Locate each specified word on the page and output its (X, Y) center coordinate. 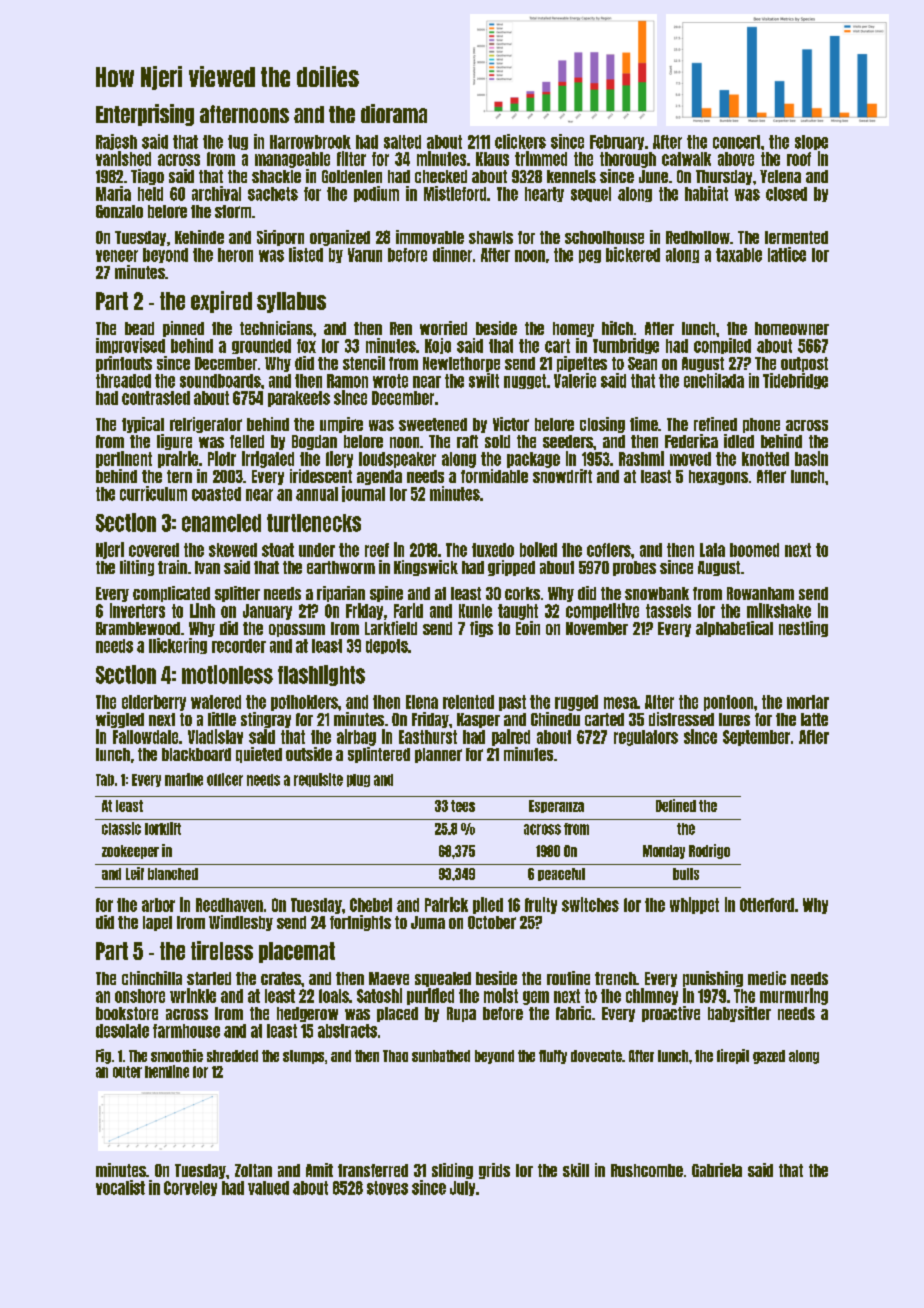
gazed (769, 1057)
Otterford (767, 905)
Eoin (528, 628)
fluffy (553, 1057)
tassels (668, 611)
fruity (541, 905)
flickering (178, 646)
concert (736, 142)
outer (127, 1072)
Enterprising (145, 115)
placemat (297, 952)
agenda (379, 477)
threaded (123, 381)
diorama (394, 113)
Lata (712, 550)
